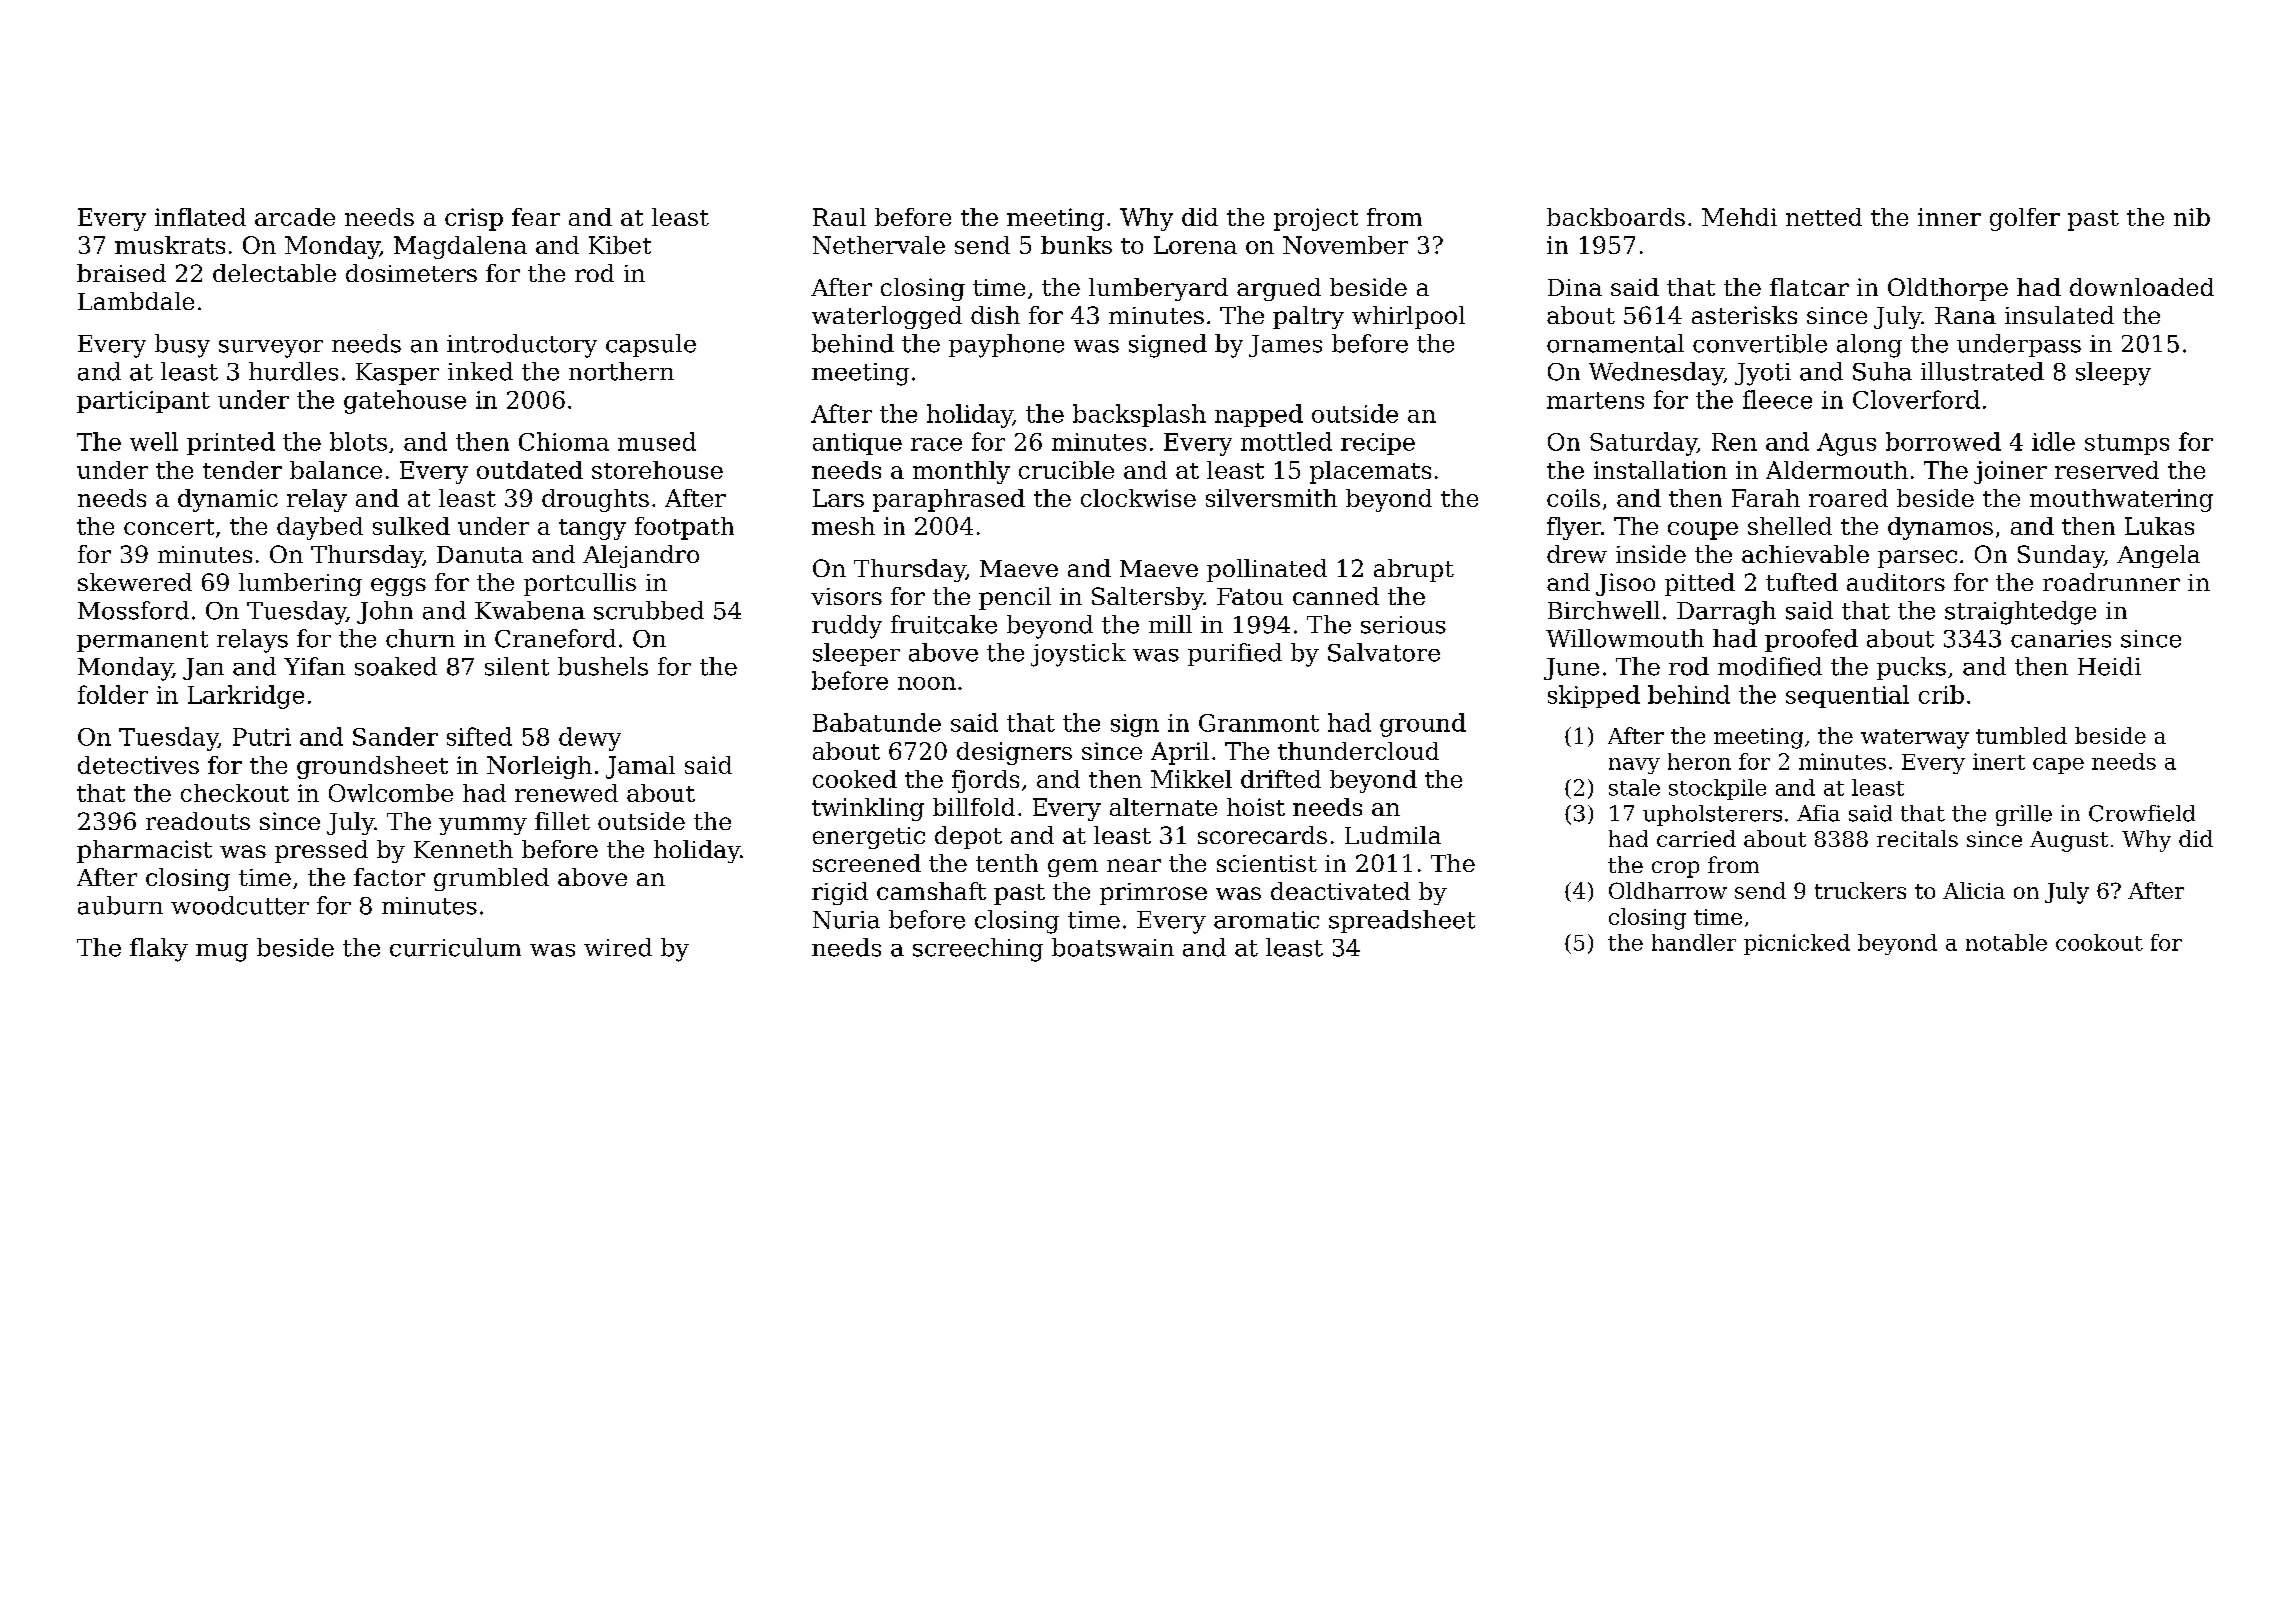 The width and height of the page is (2292, 1620). I want to click on fear, so click(536, 217).
